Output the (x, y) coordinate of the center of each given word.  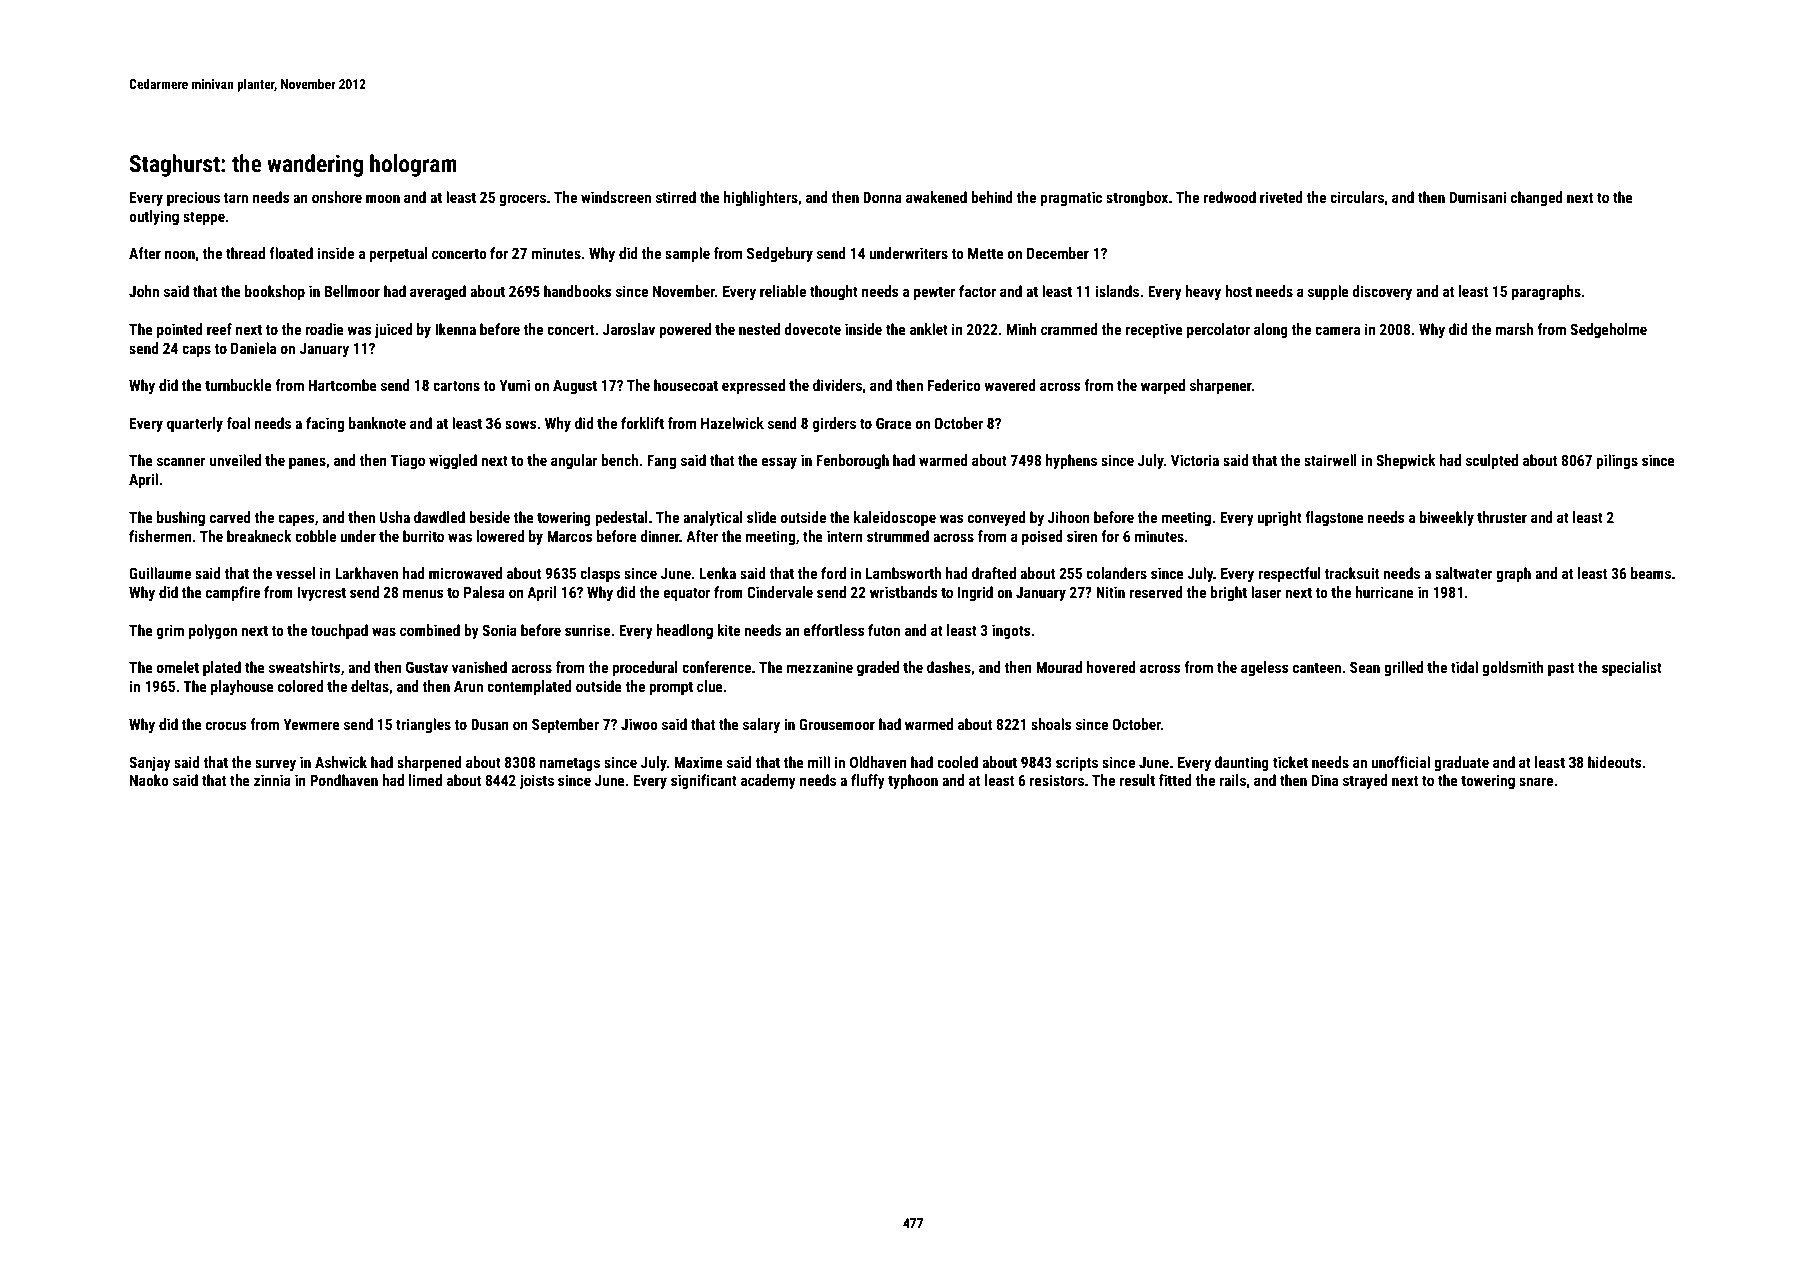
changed (1537, 198)
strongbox (1137, 198)
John (144, 291)
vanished (479, 667)
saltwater (1464, 573)
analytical (713, 518)
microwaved (465, 573)
